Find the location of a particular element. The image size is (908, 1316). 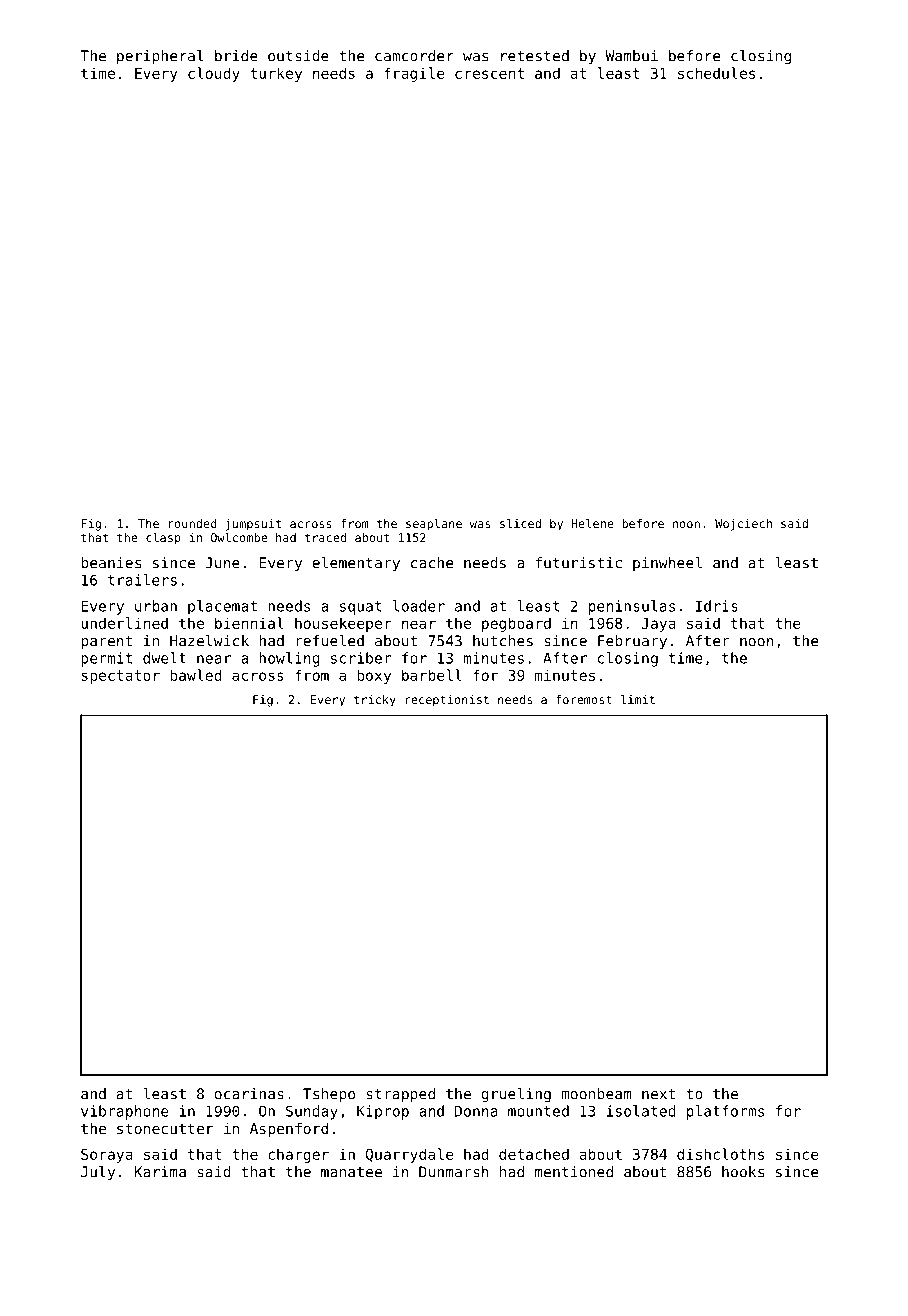

hutches is located at coordinates (503, 641).
